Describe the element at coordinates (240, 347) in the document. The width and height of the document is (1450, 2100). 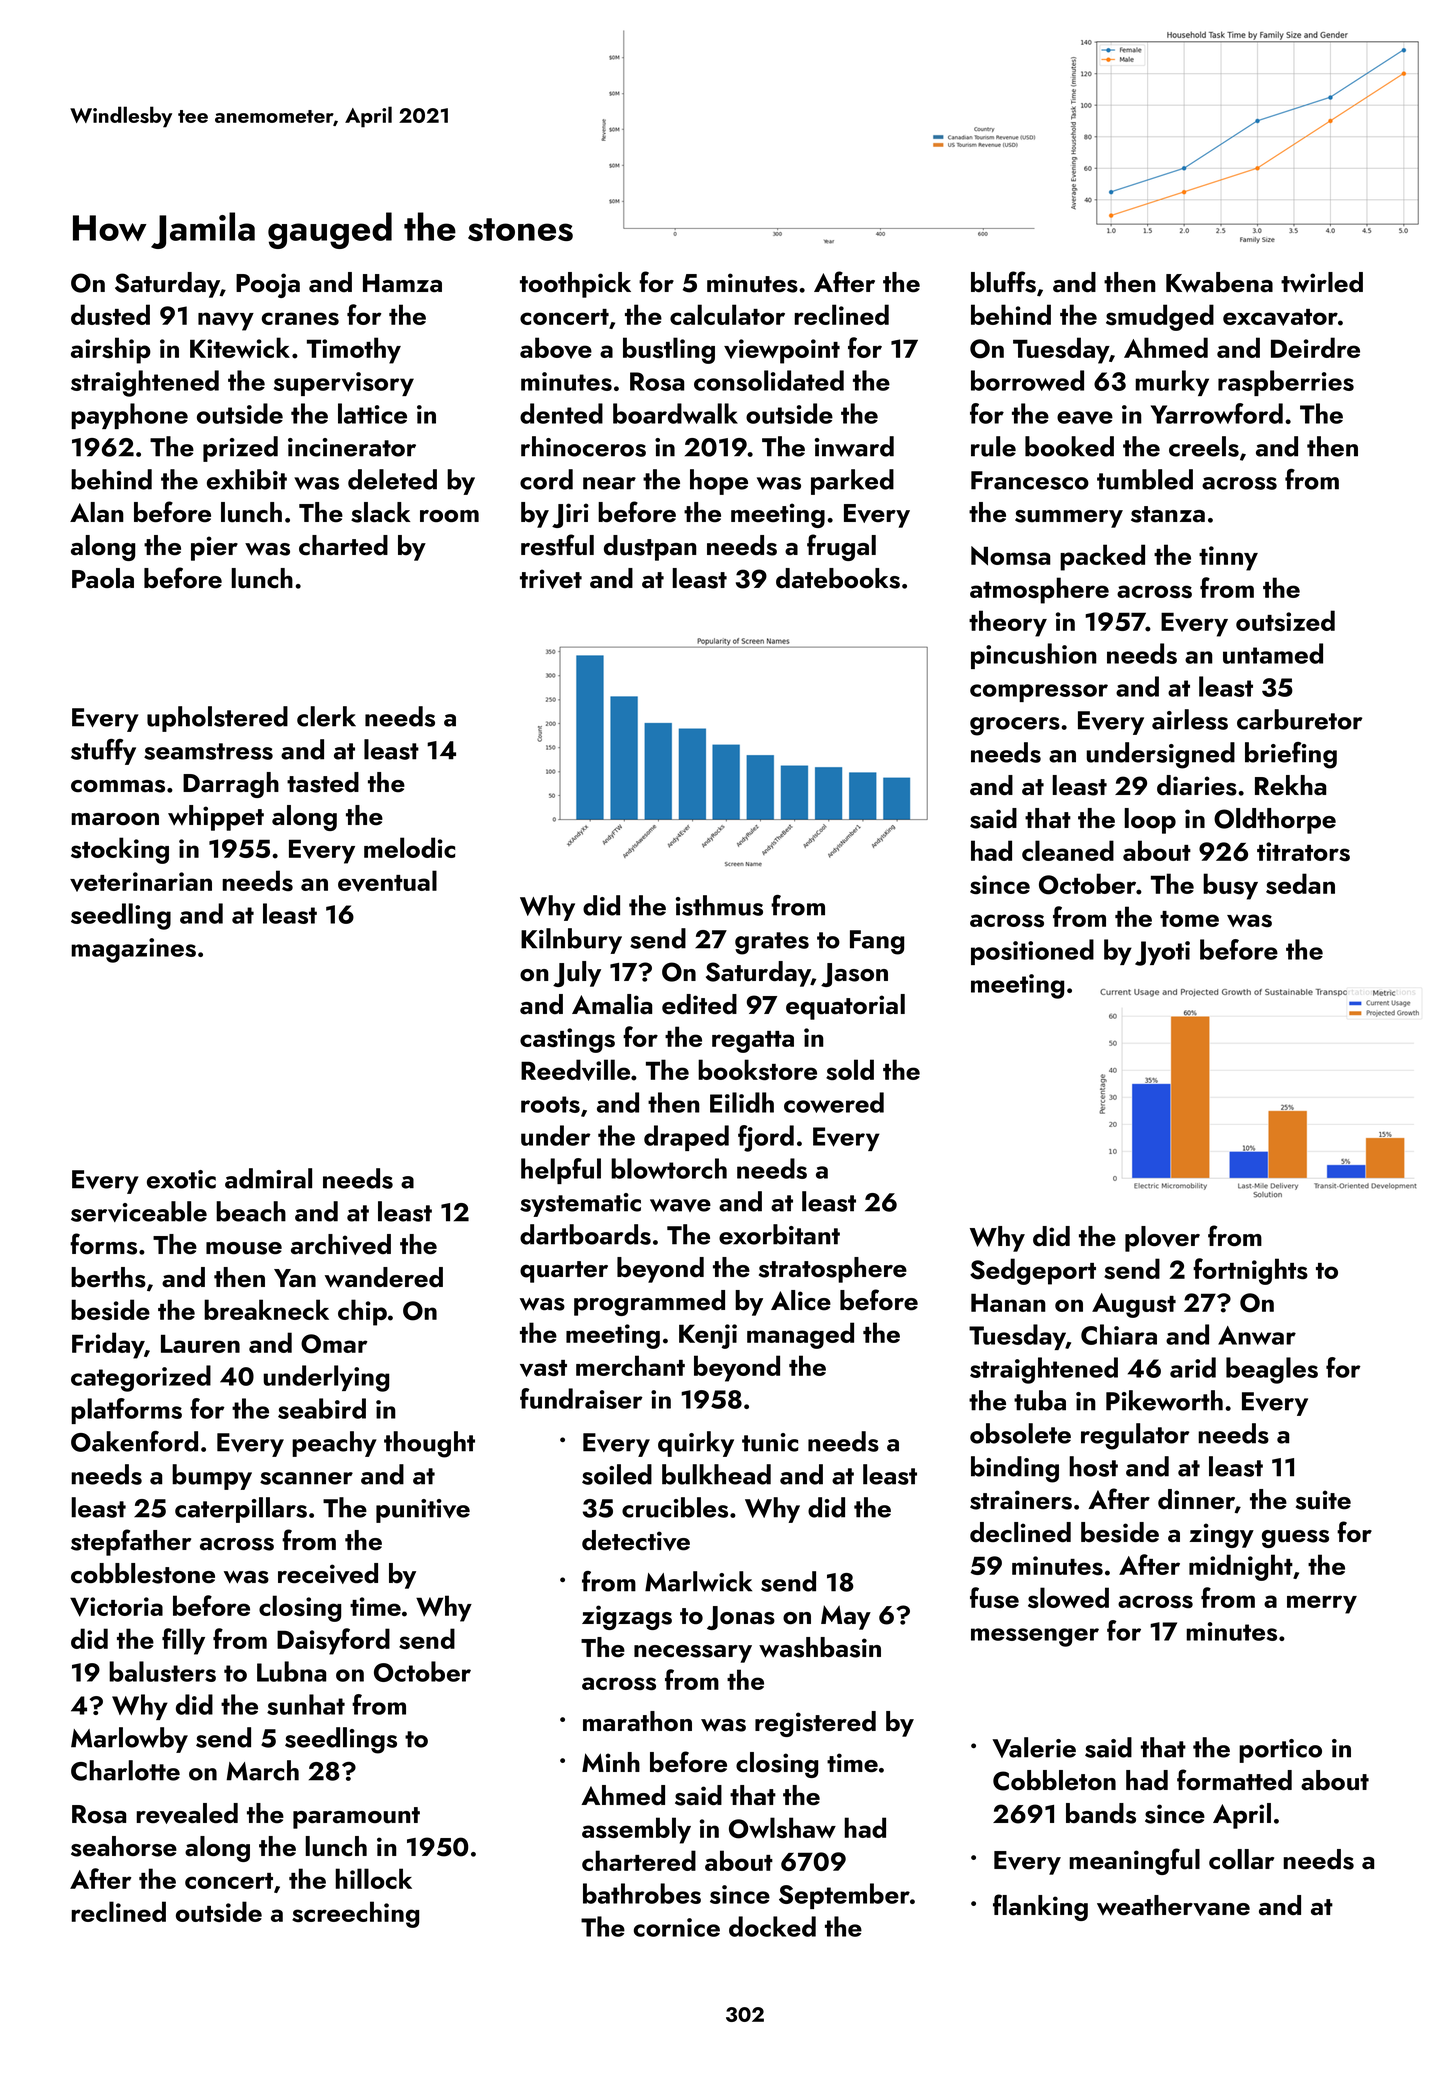
I see `Kitewick` at that location.
